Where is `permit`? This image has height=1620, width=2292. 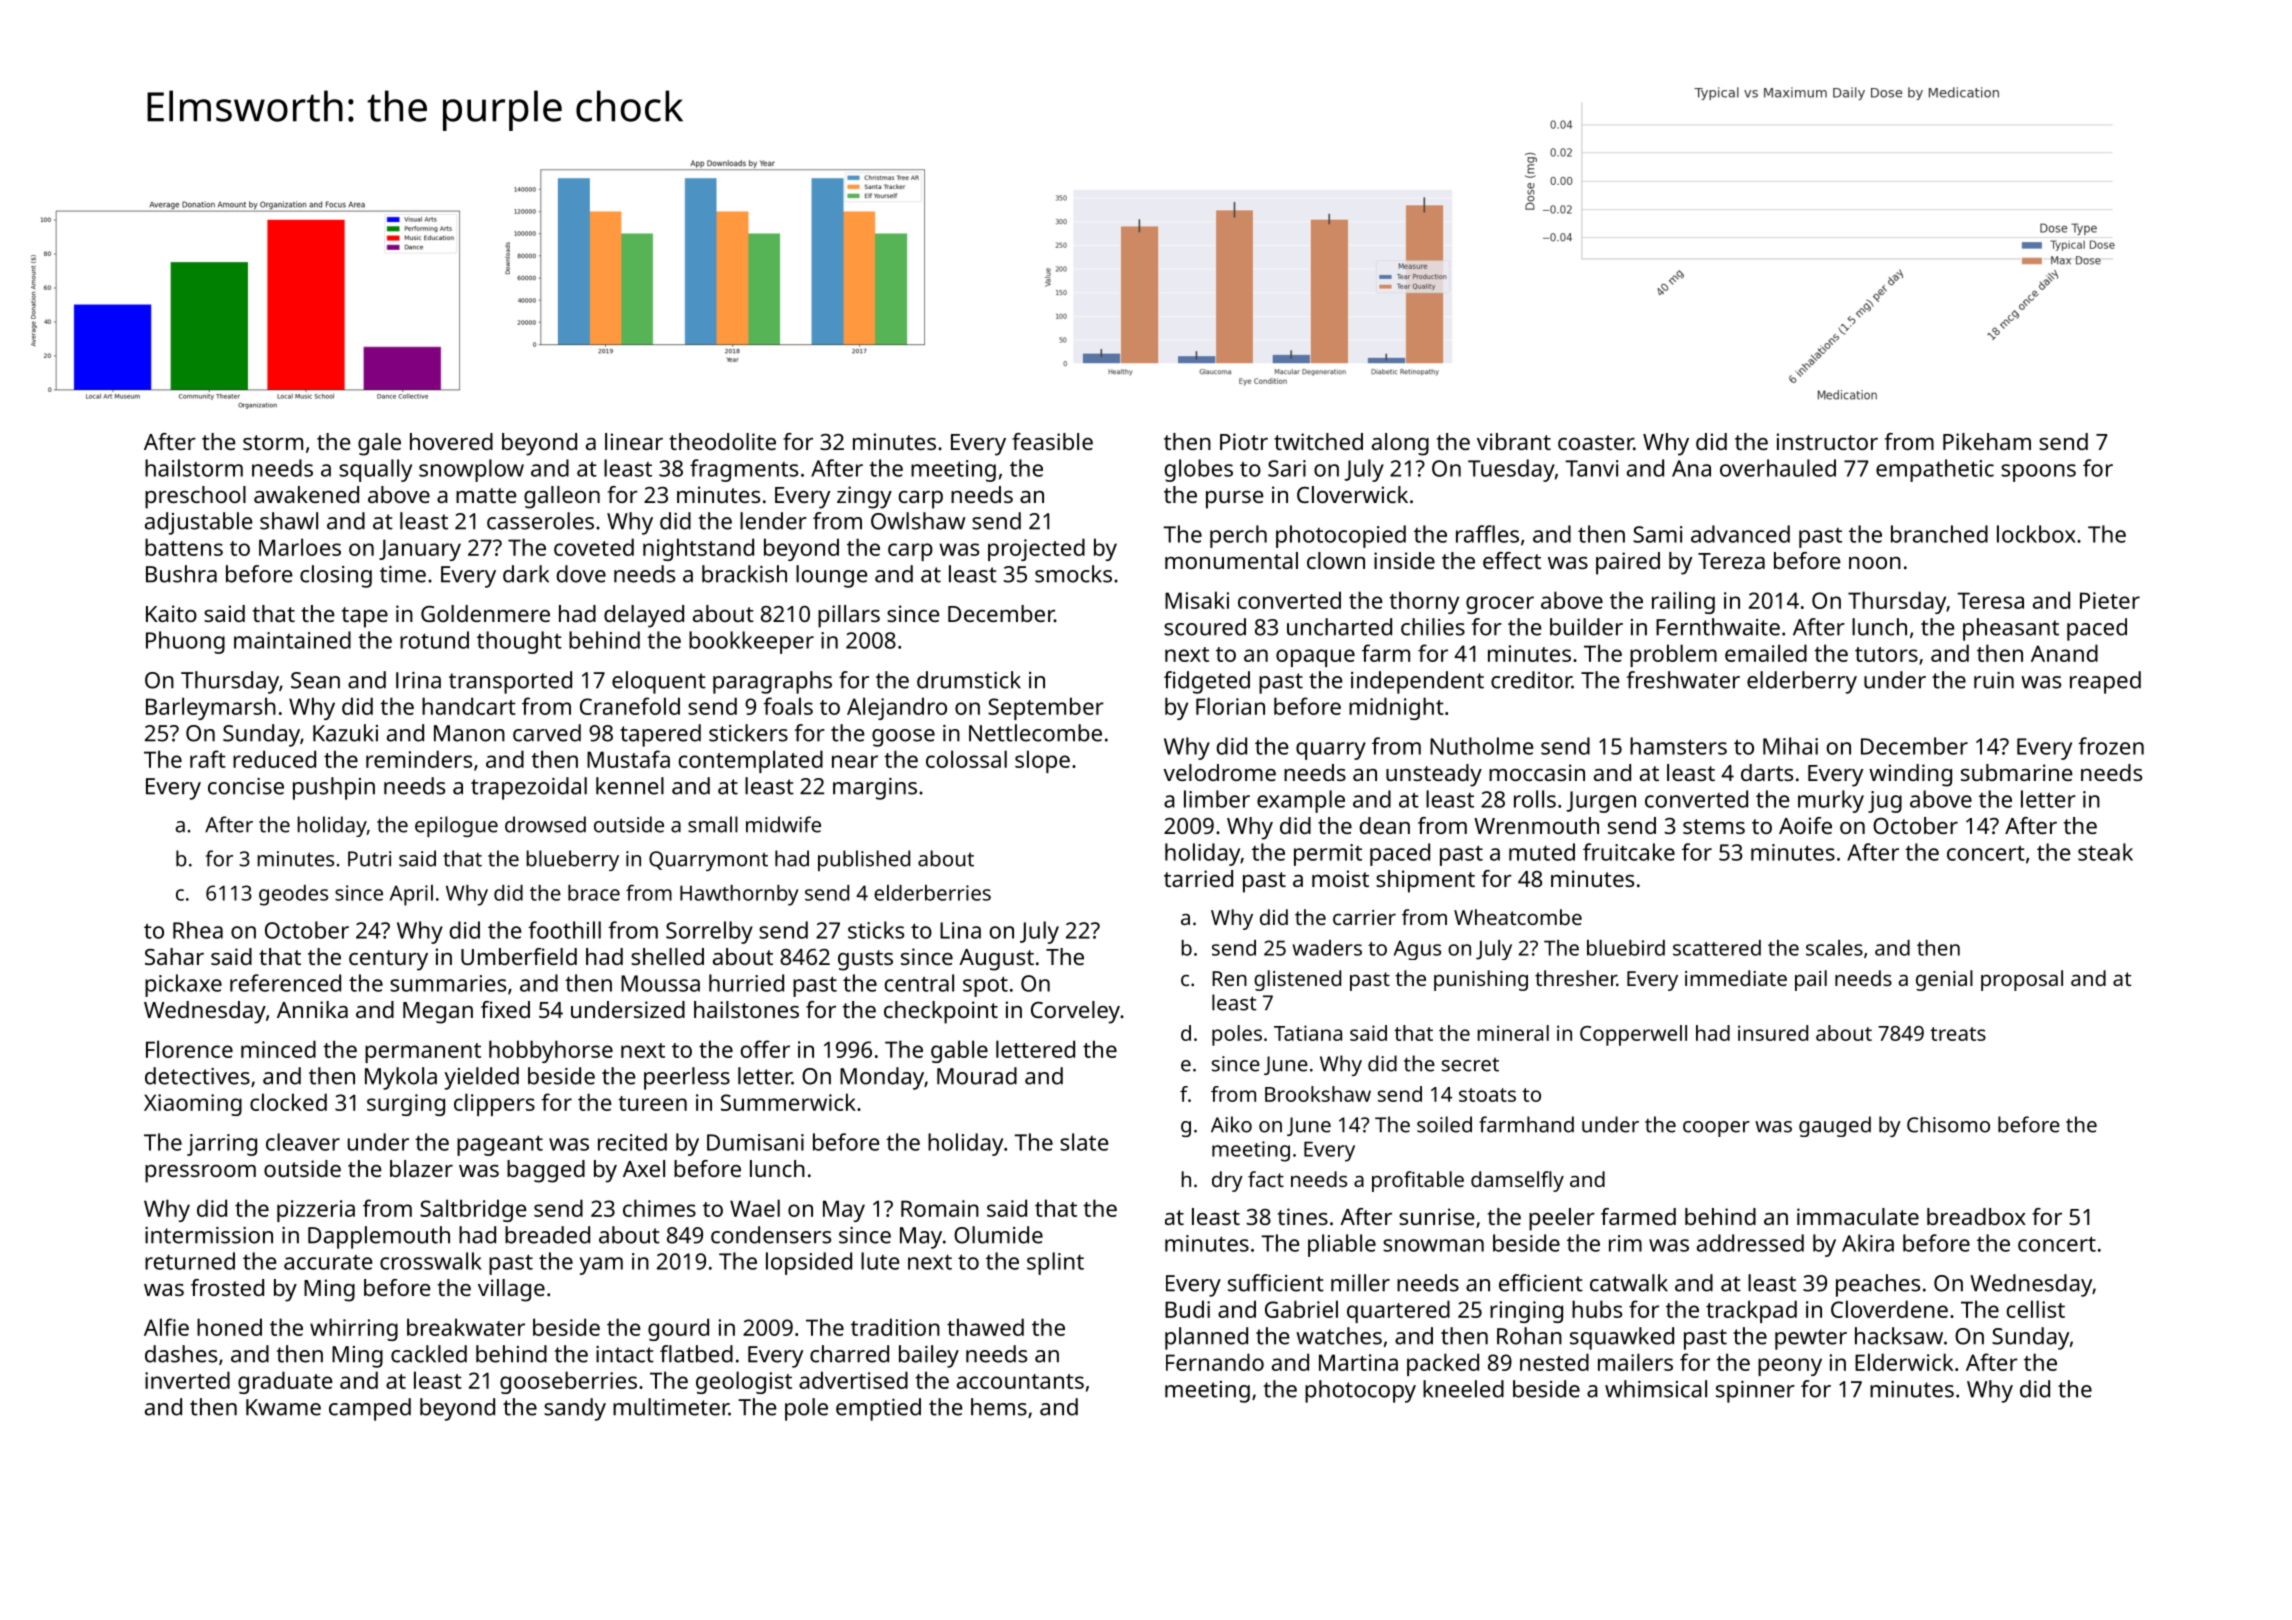 permit is located at coordinates (1328, 855).
